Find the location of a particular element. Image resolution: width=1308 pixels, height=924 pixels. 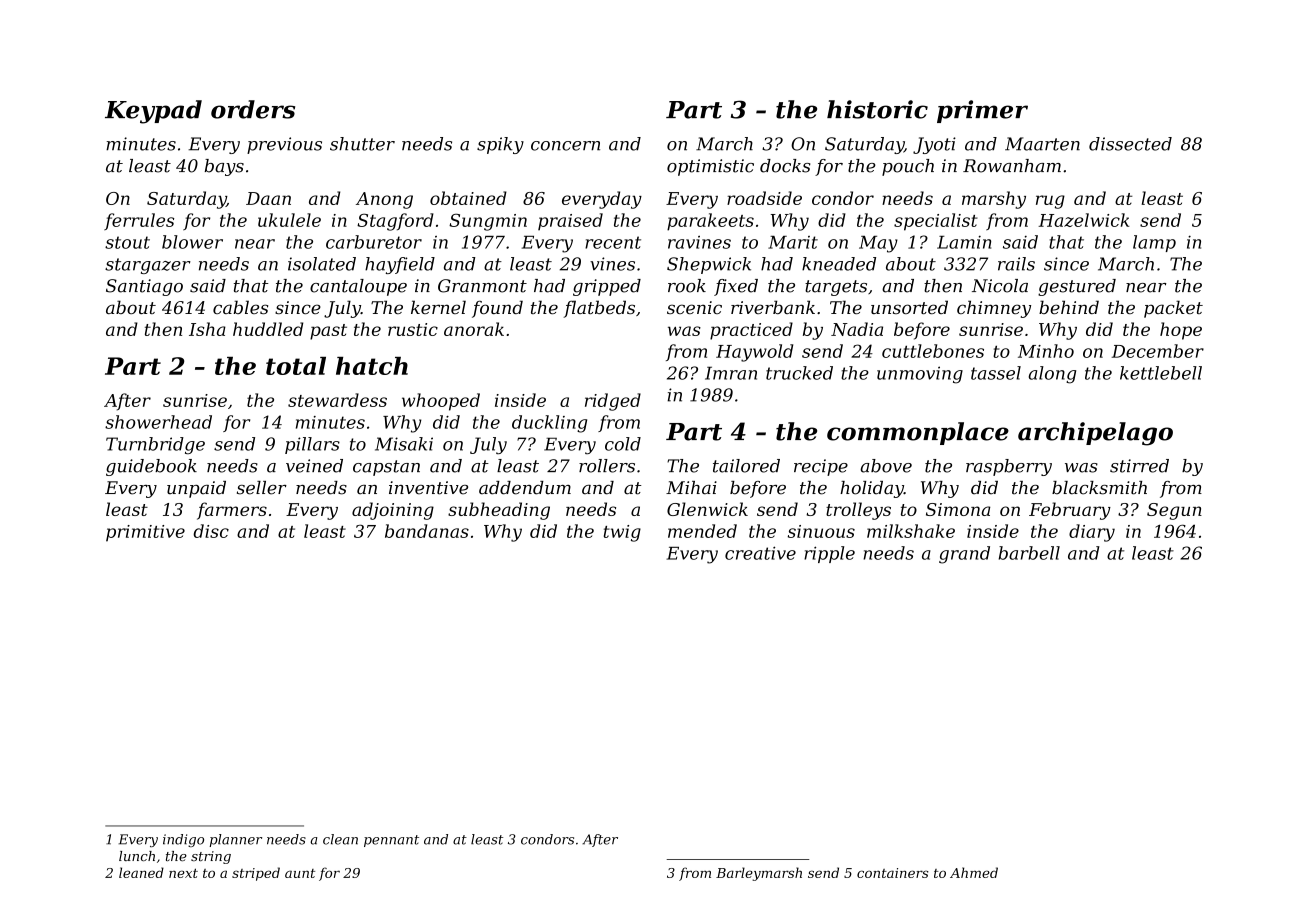

next is located at coordinates (183, 873).
